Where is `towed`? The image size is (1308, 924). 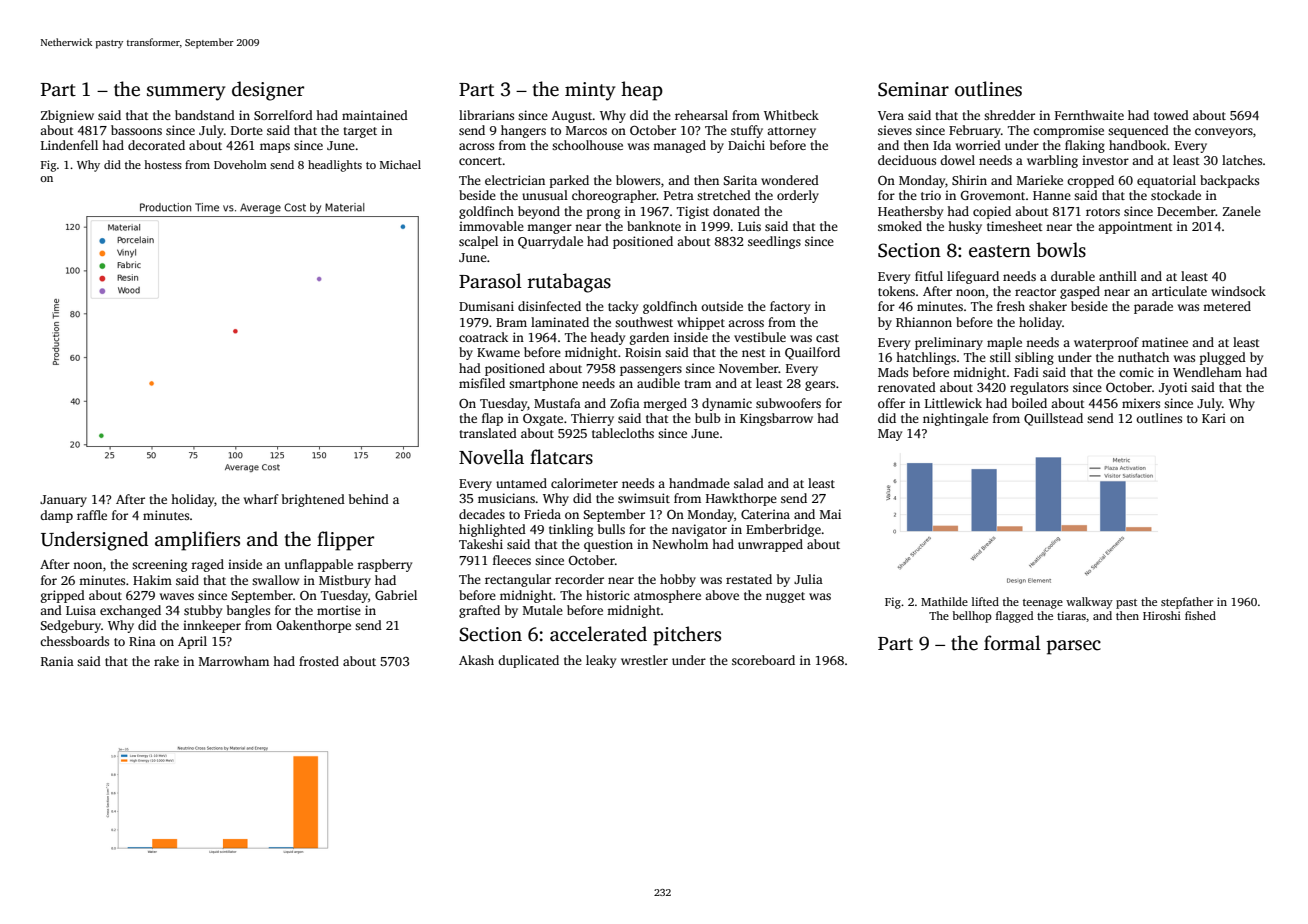 towed is located at coordinates (1171, 115).
